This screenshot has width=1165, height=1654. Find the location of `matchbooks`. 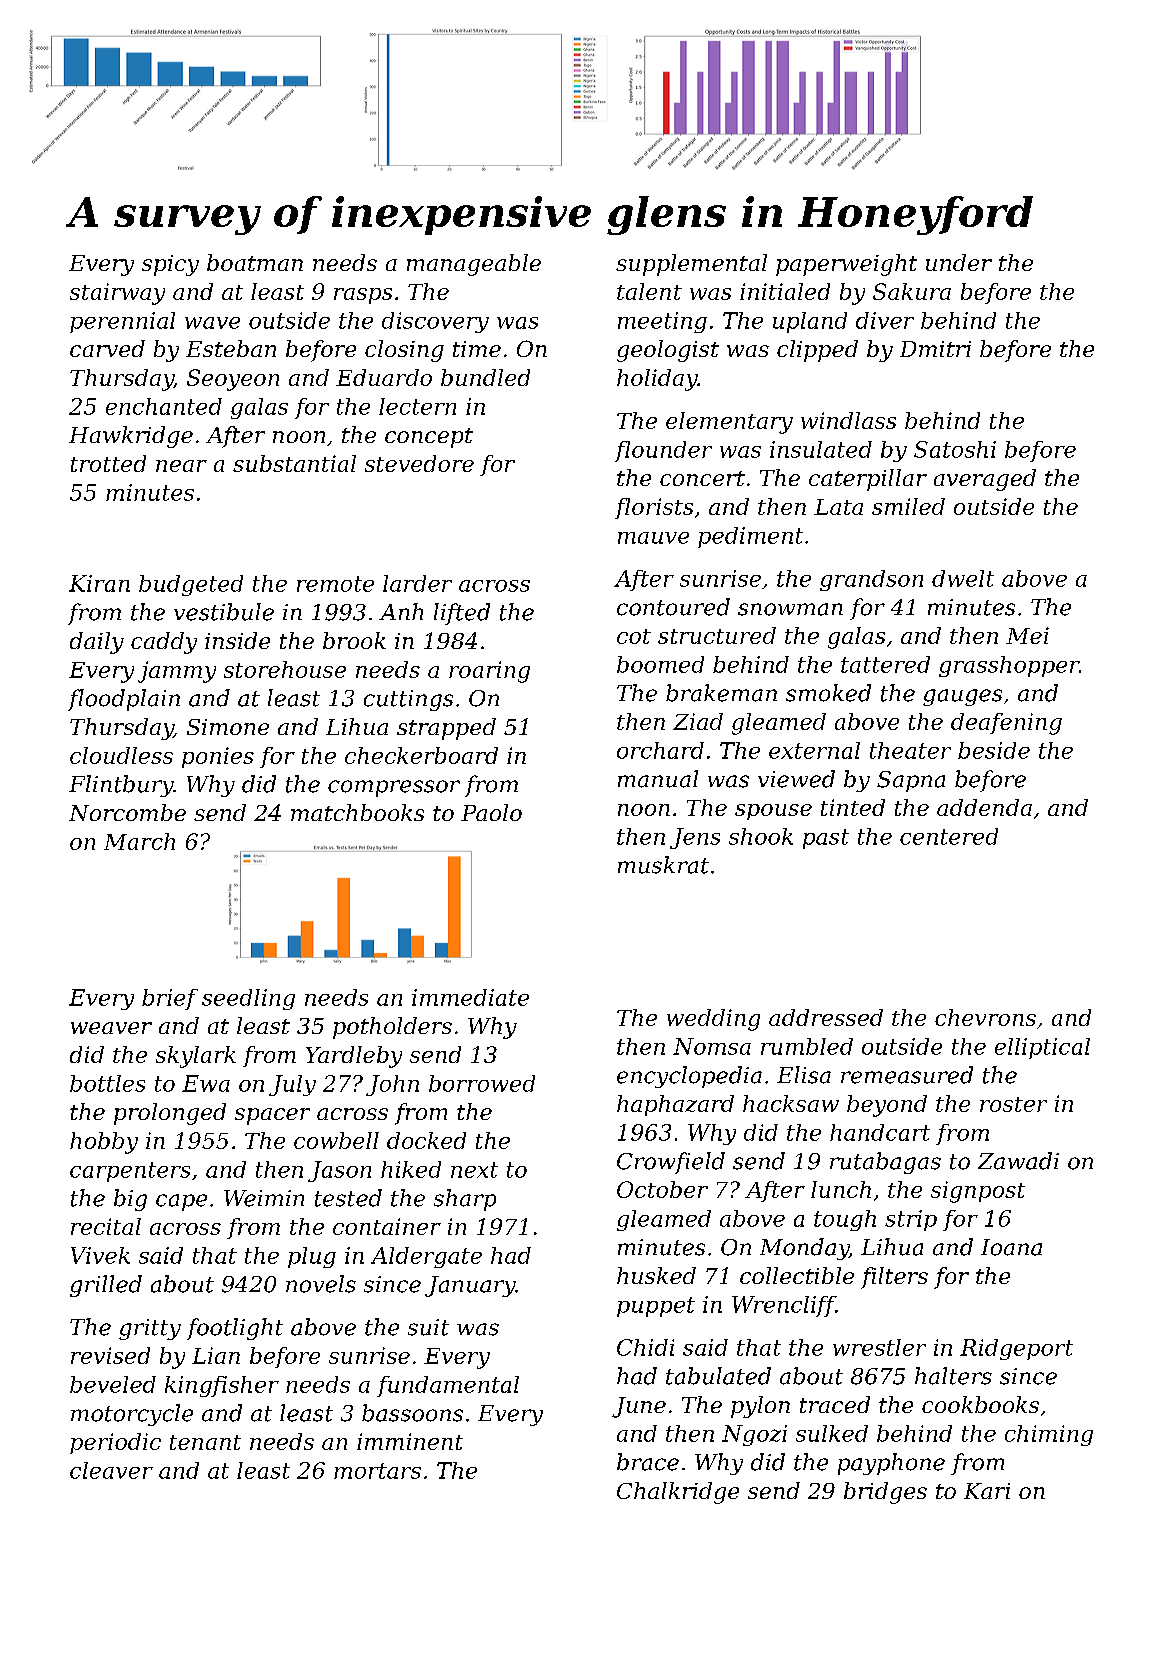

matchbooks is located at coordinates (357, 812).
